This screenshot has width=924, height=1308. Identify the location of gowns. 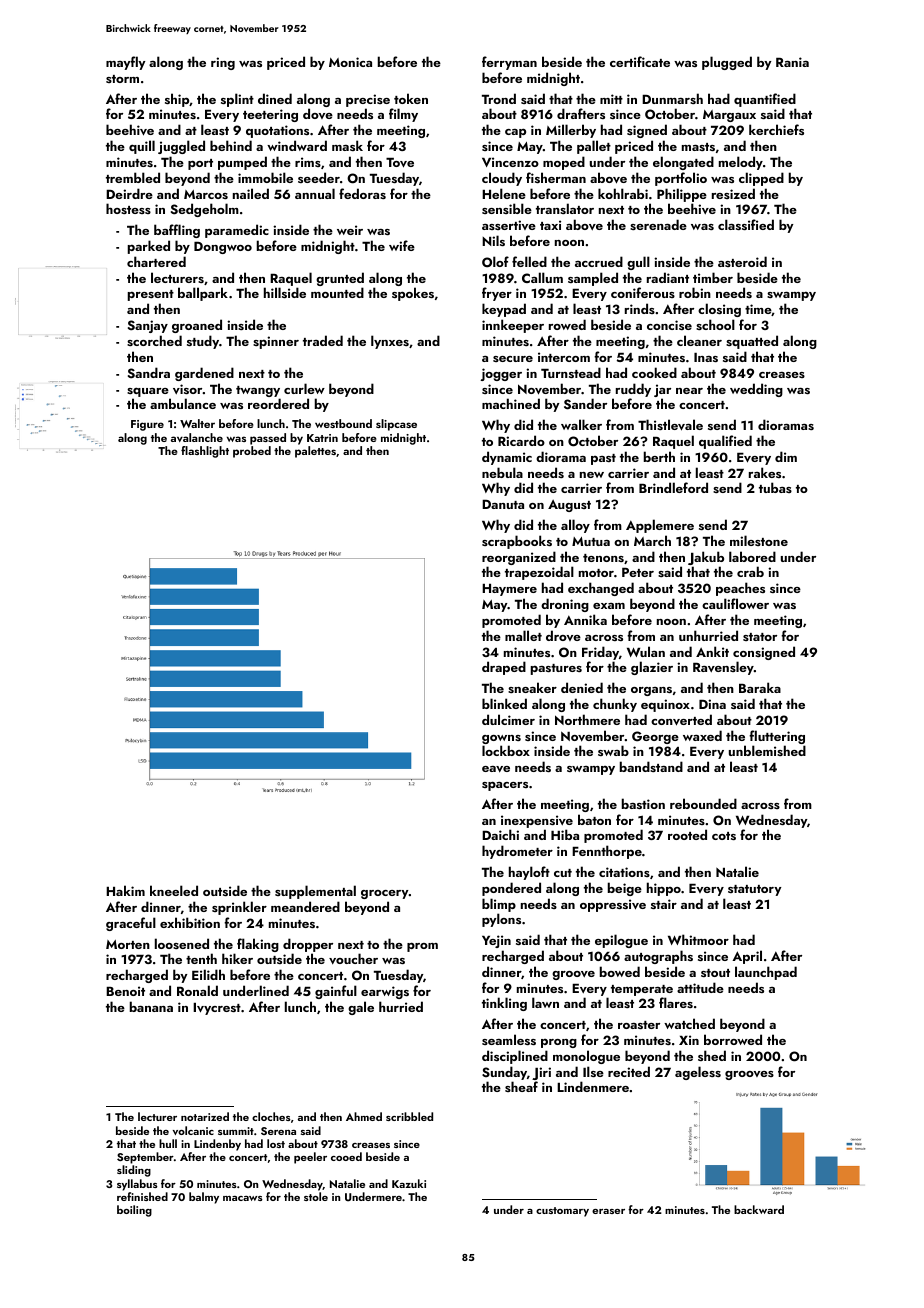
(501, 739).
